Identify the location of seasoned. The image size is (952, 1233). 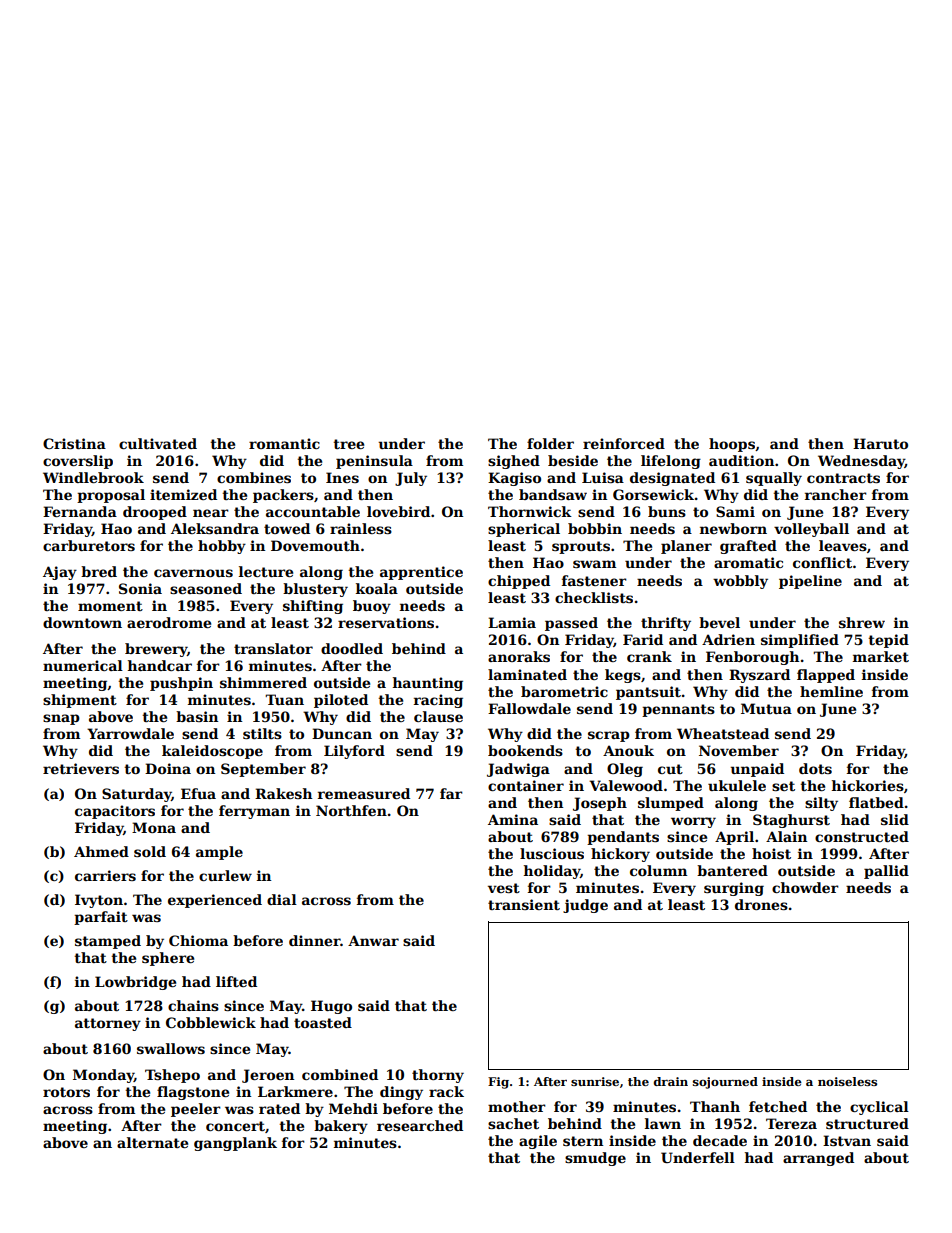
(206, 588).
